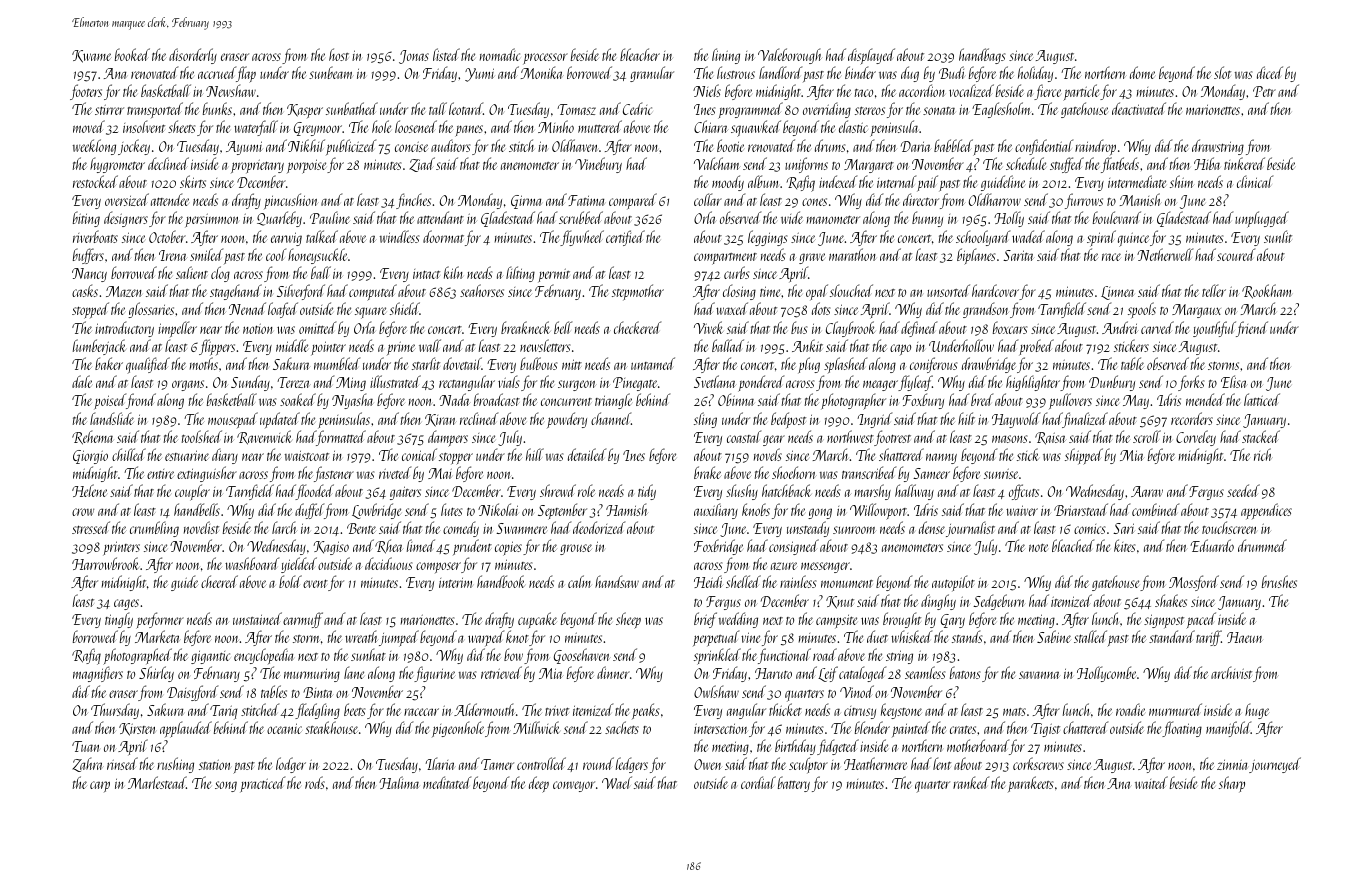 This page has height=887, width=1372. I want to click on crumbling, so click(154, 529).
